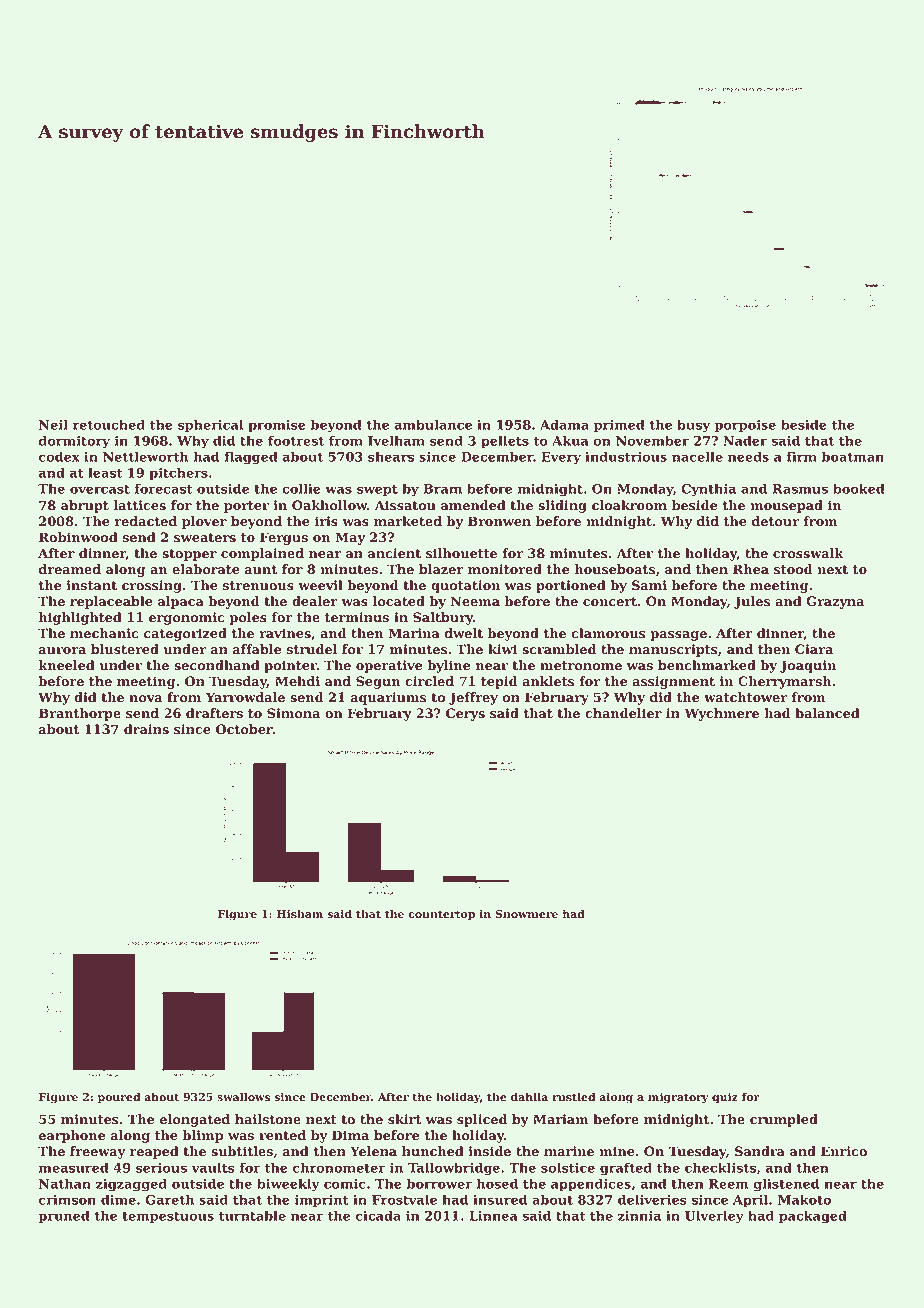  Describe the element at coordinates (615, 569) in the screenshot. I see `houseboats` at that location.
